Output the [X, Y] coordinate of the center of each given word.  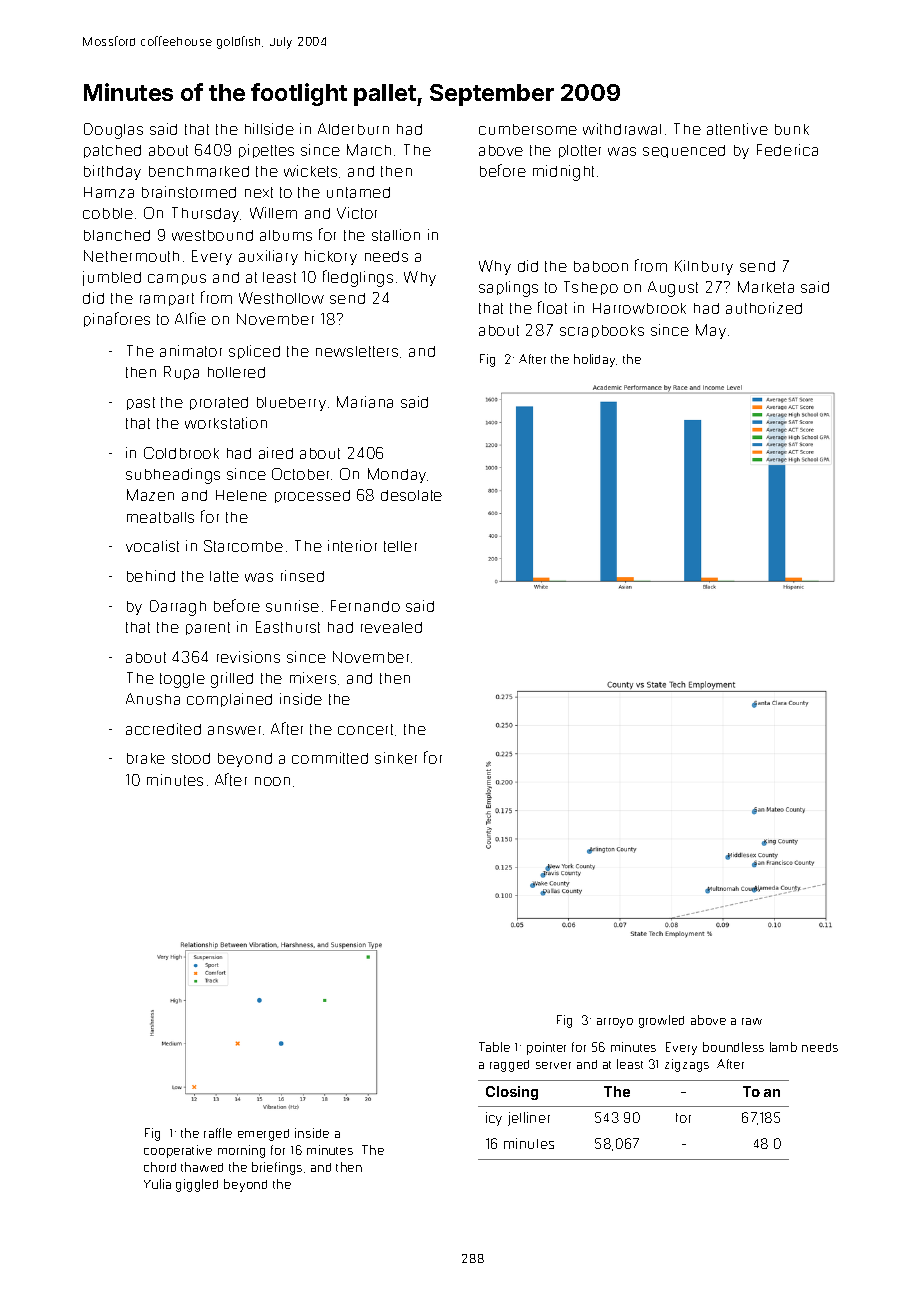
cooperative [178, 1151]
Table [494, 1047]
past [141, 403]
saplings [508, 289]
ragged [509, 1066]
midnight [563, 173]
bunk [792, 129]
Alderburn [353, 129]
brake [146, 758]
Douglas [113, 131]
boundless [733, 1047]
